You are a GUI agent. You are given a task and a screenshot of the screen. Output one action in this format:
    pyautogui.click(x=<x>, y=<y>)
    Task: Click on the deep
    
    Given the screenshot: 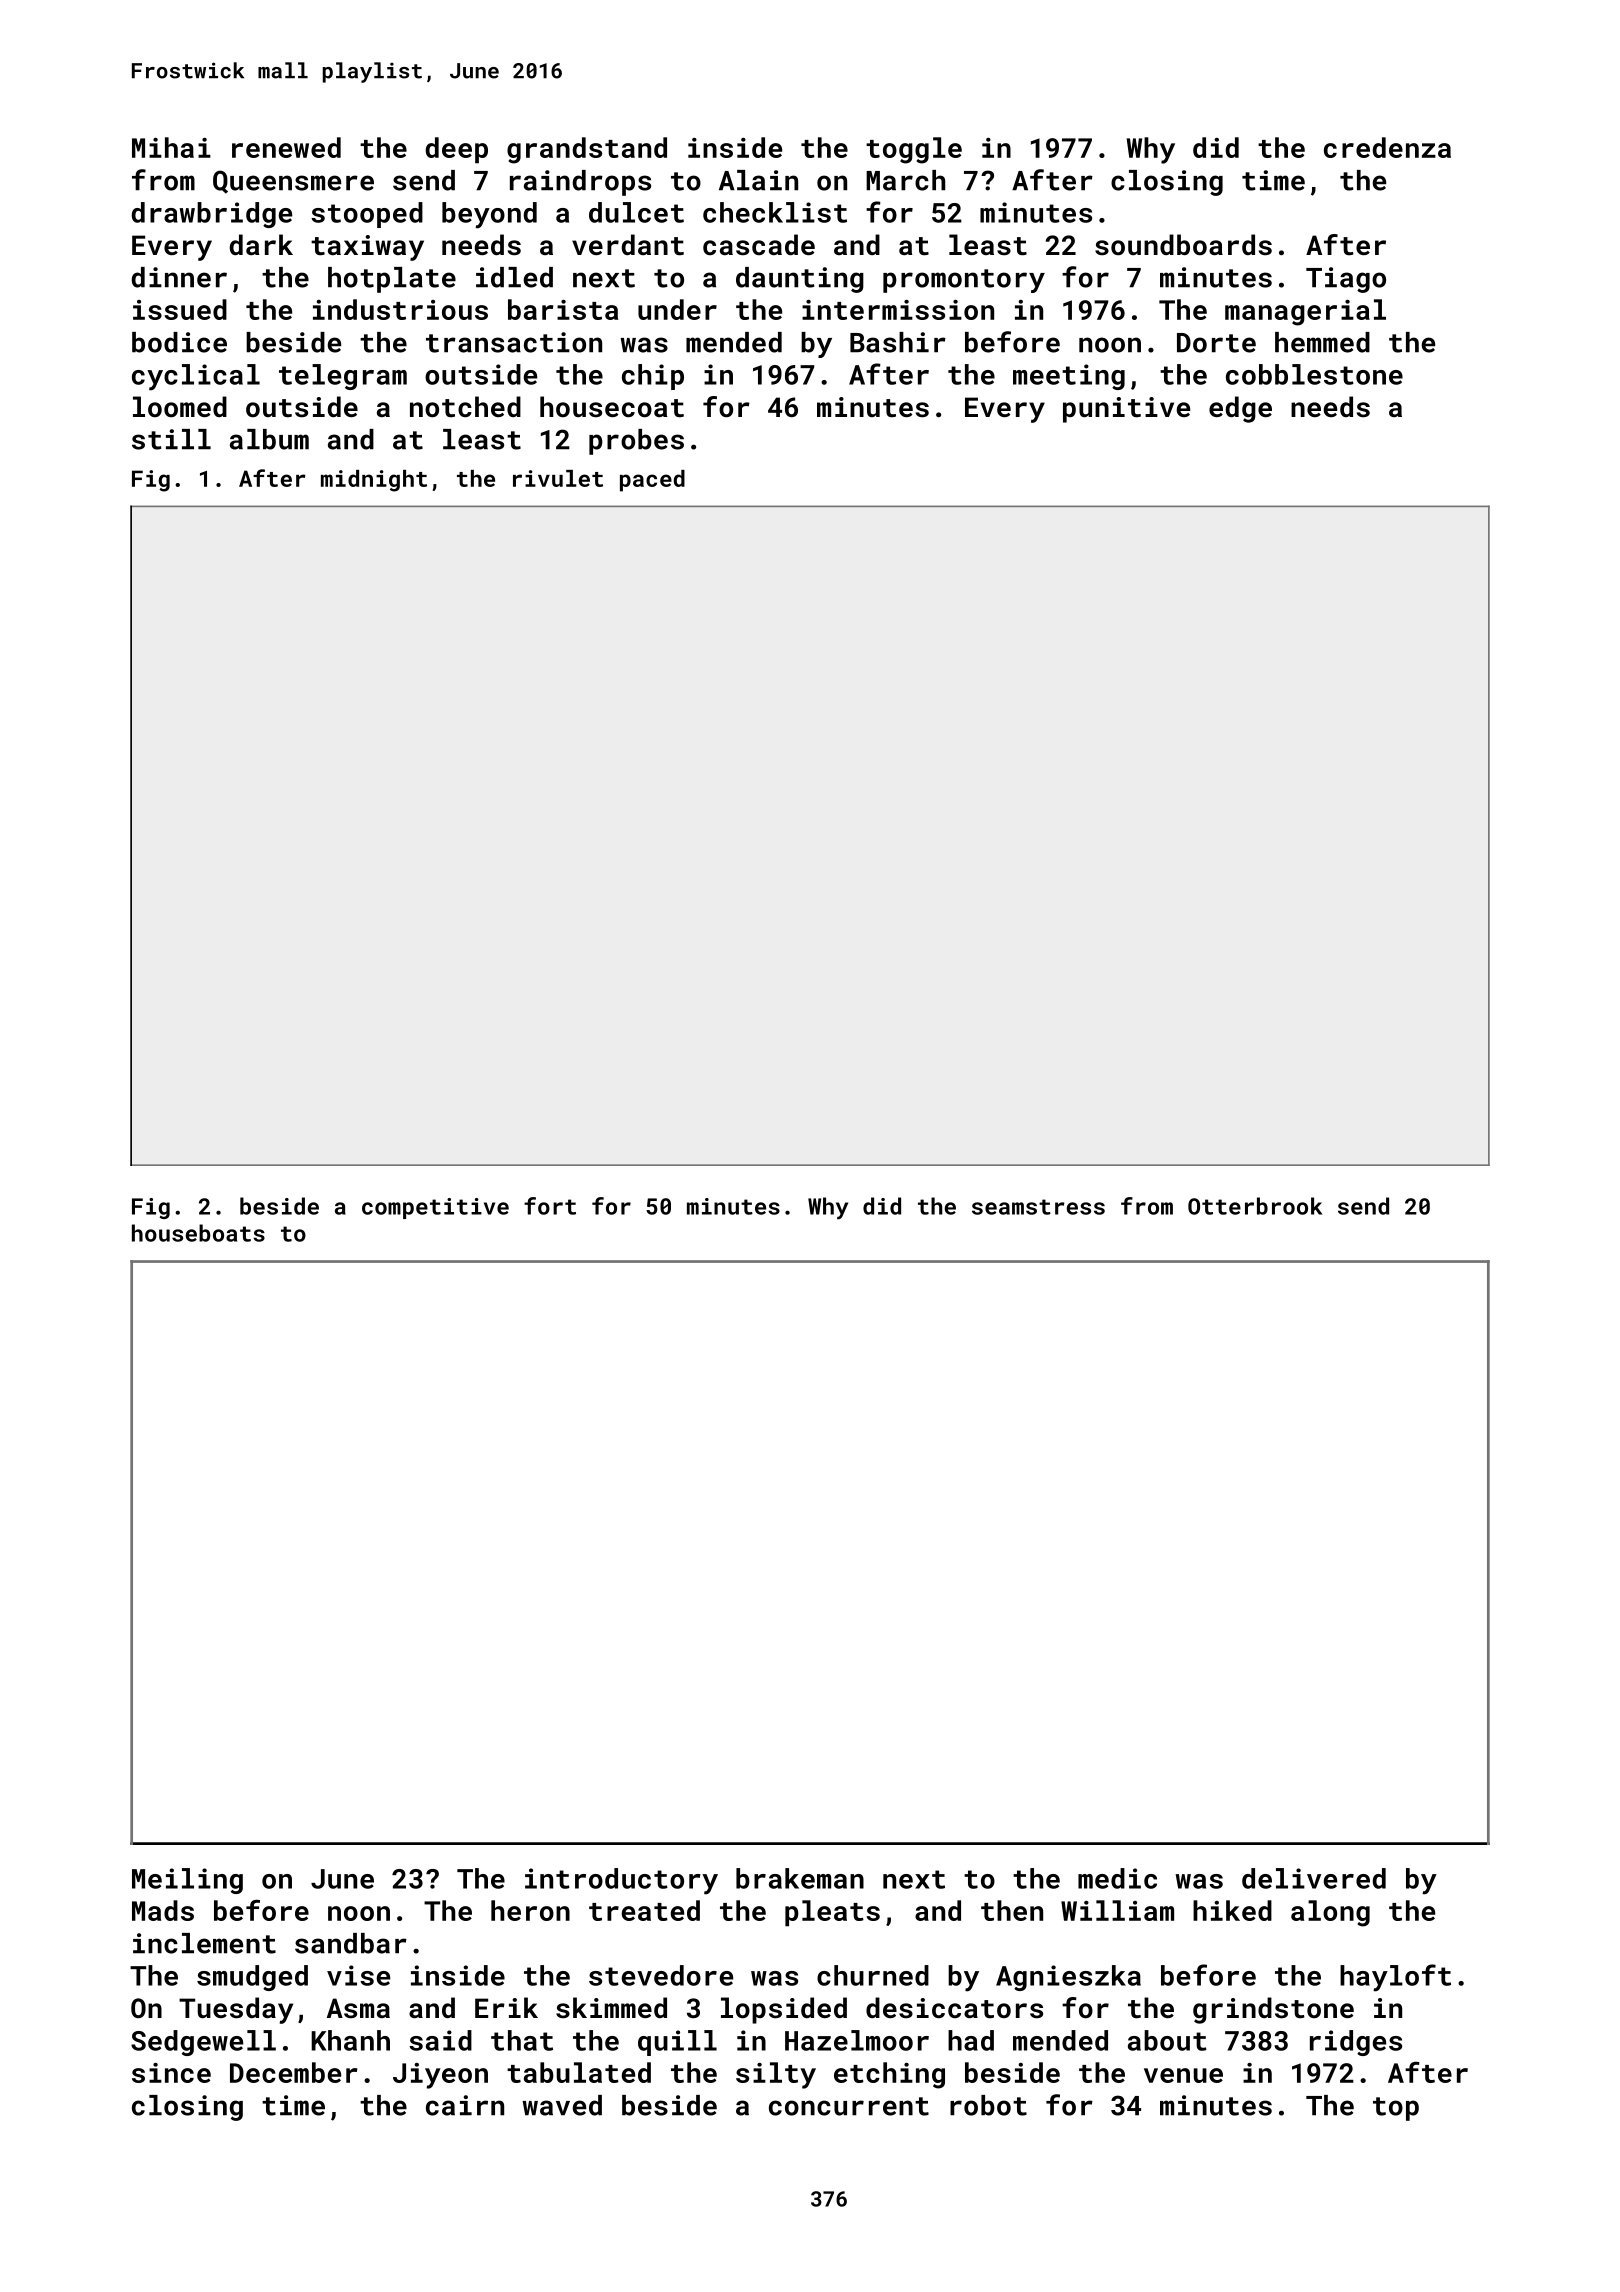 What is the action you would take?
    pyautogui.click(x=456, y=150)
